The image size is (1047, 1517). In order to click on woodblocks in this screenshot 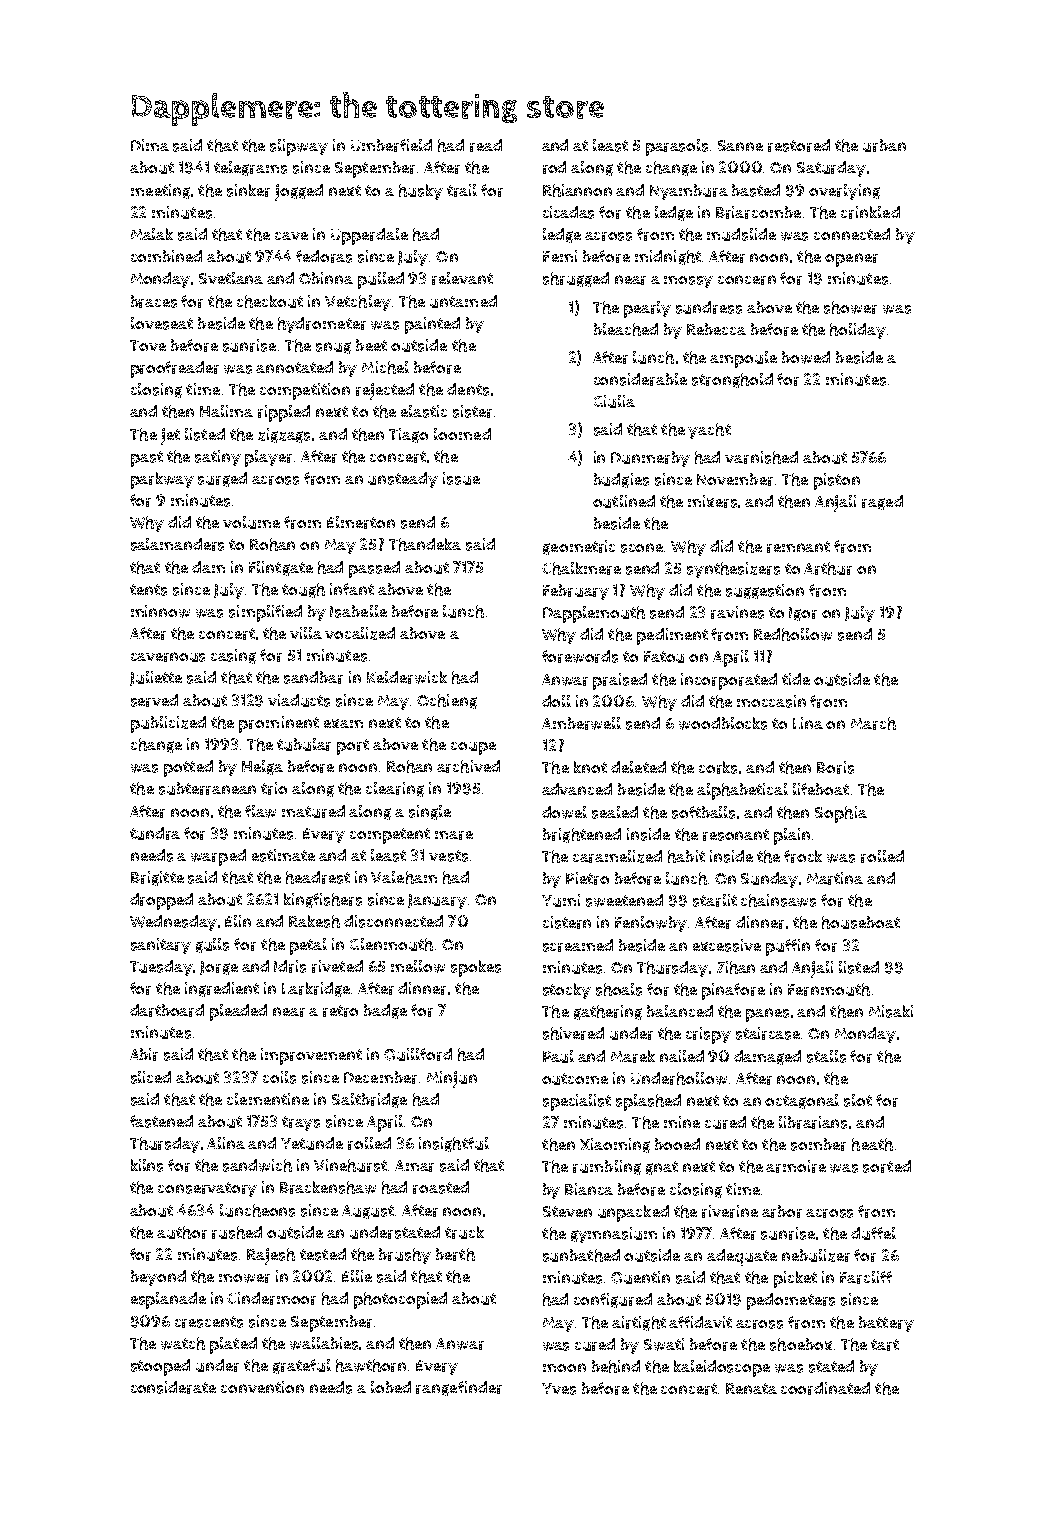, I will do `click(723, 723)`.
